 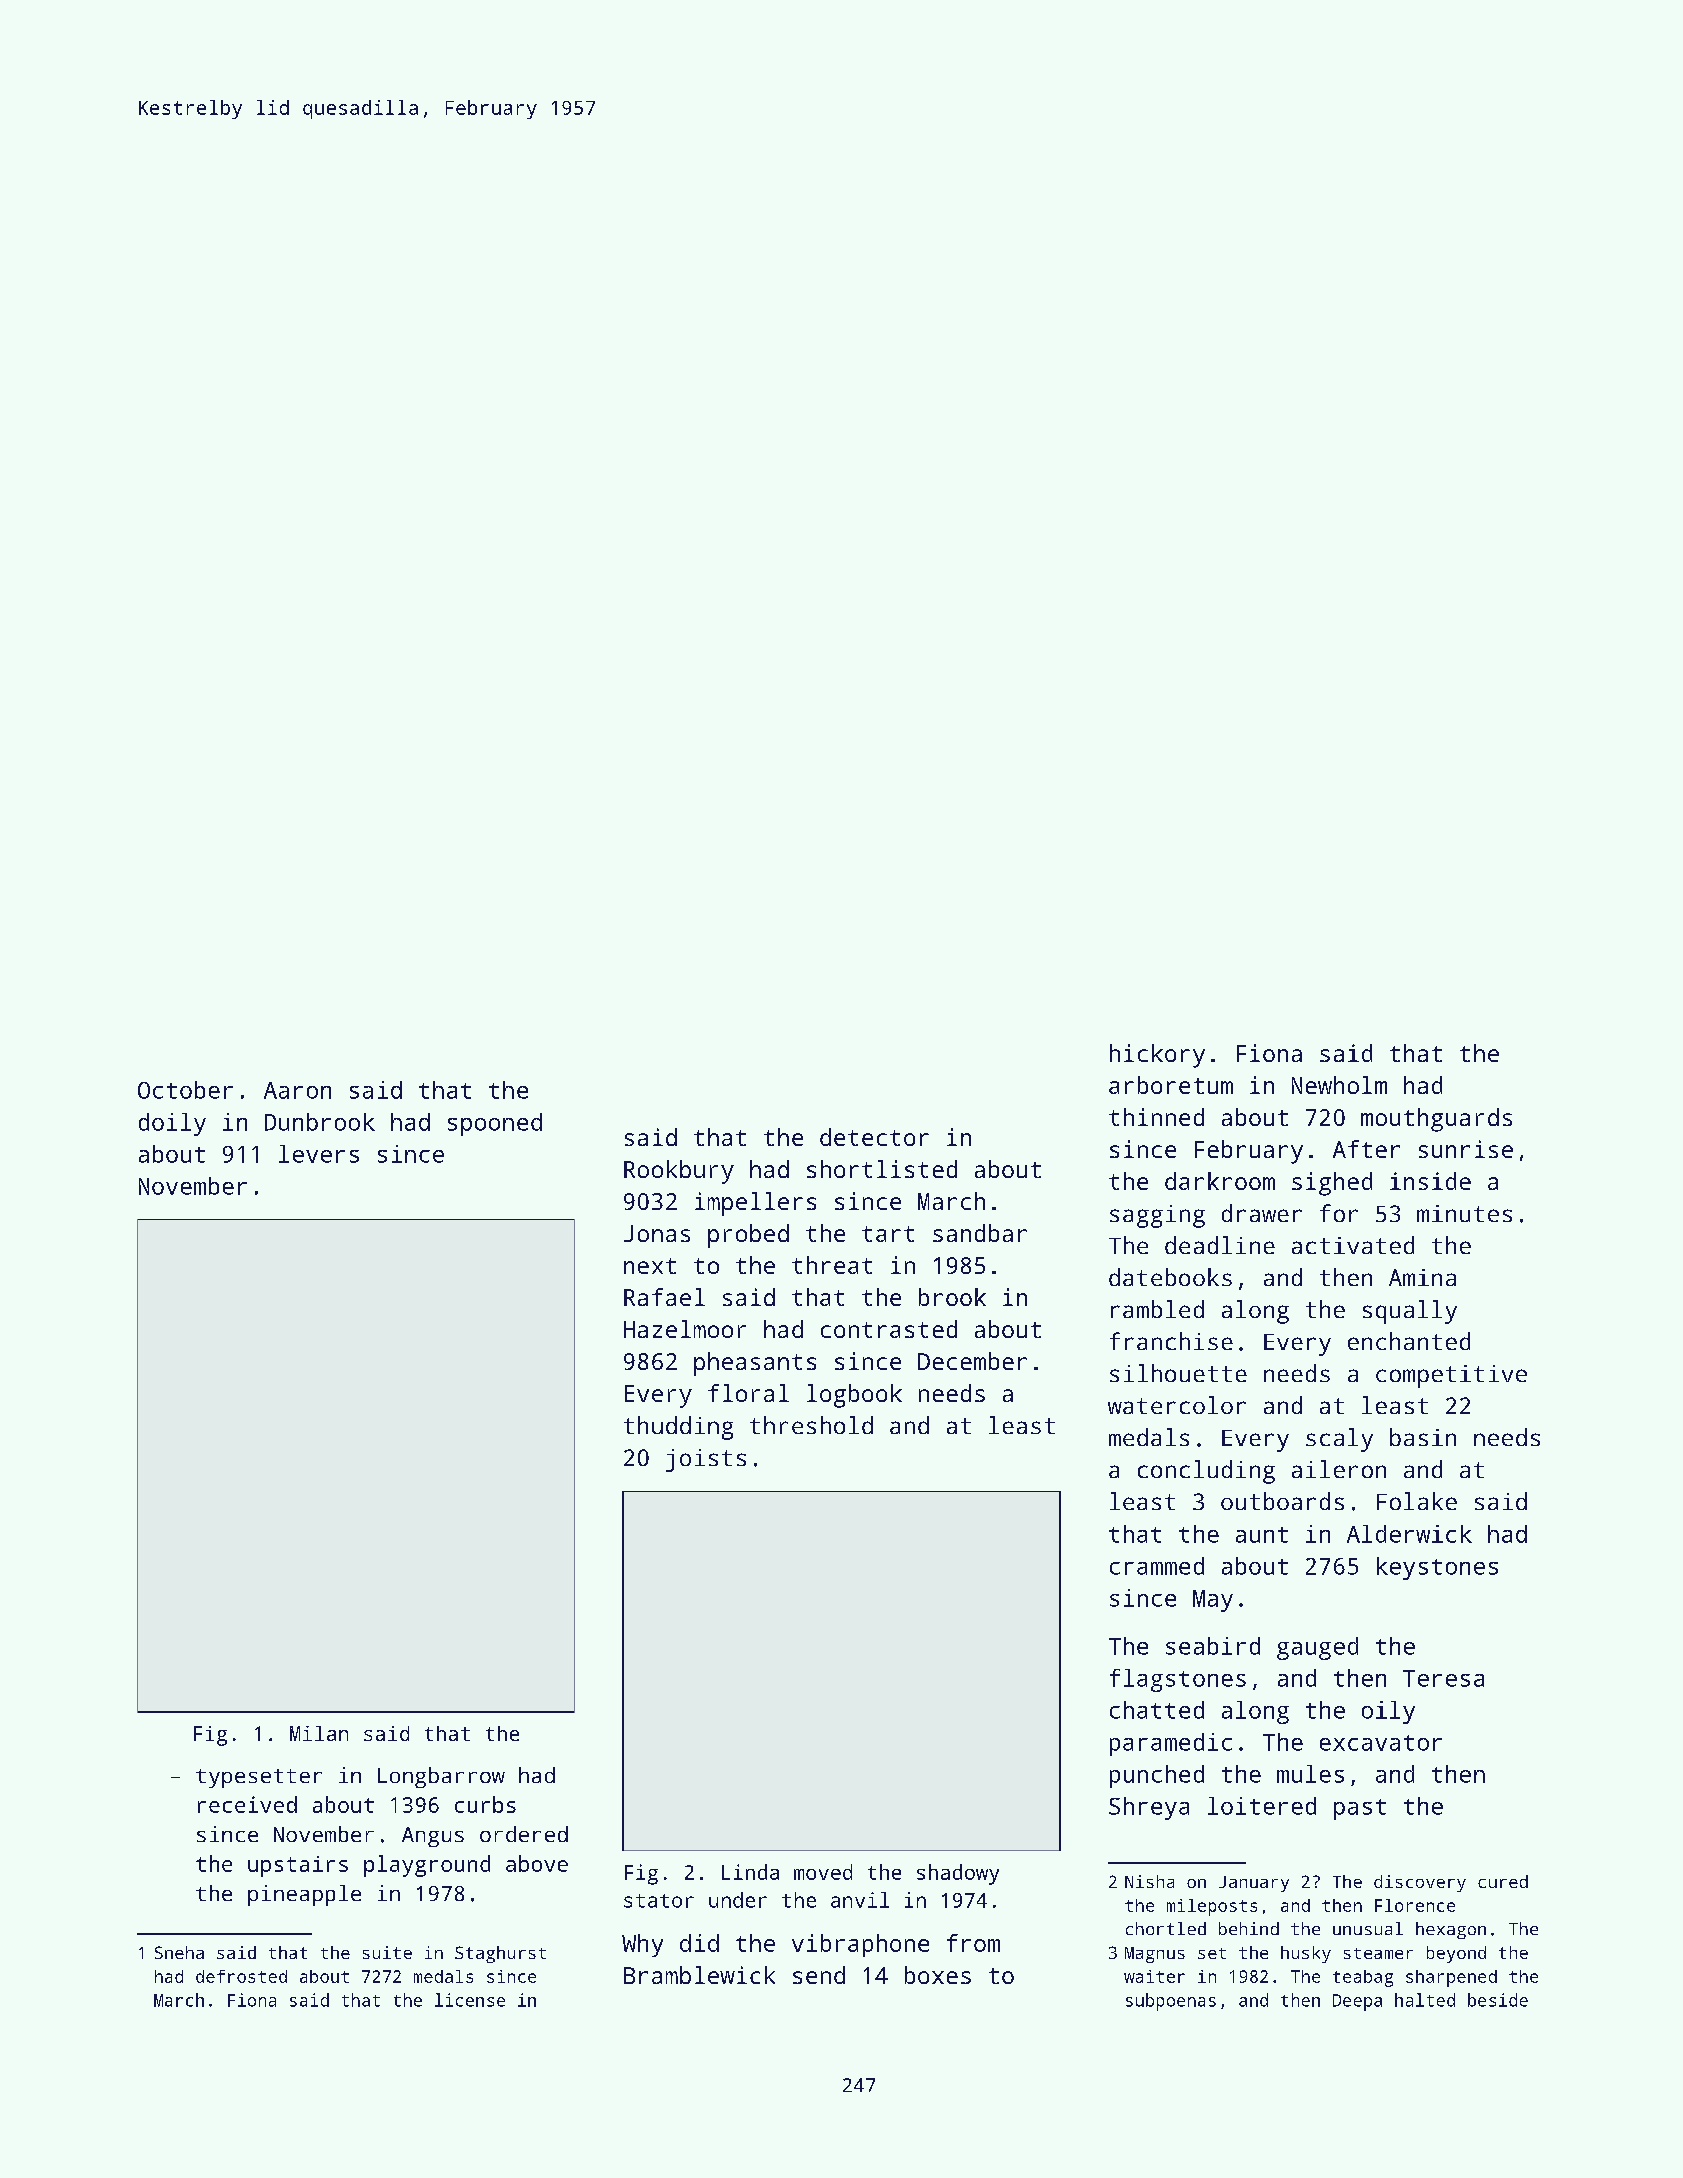 I want to click on October, so click(x=185, y=1090).
